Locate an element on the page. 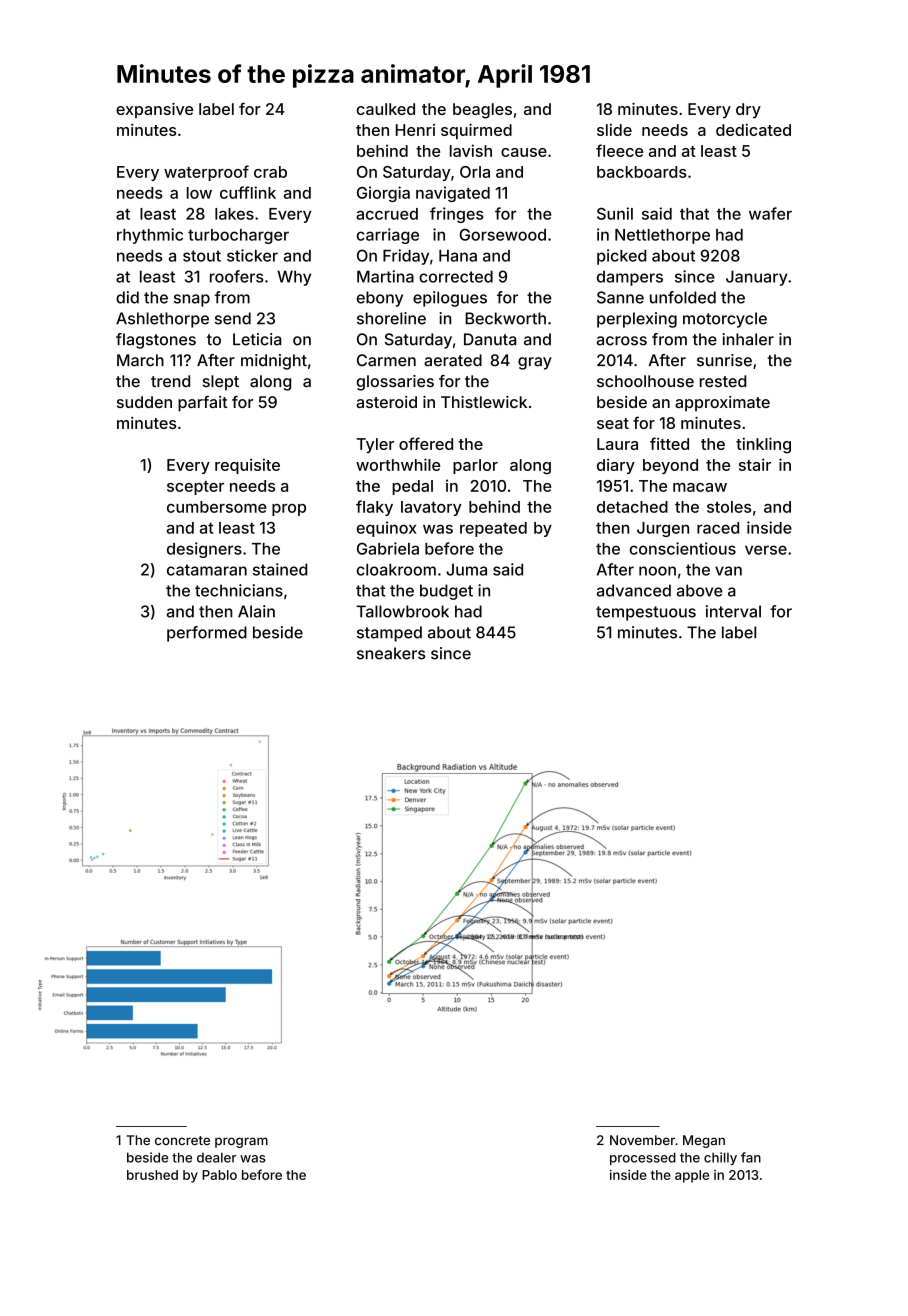  concrete is located at coordinates (182, 1140).
